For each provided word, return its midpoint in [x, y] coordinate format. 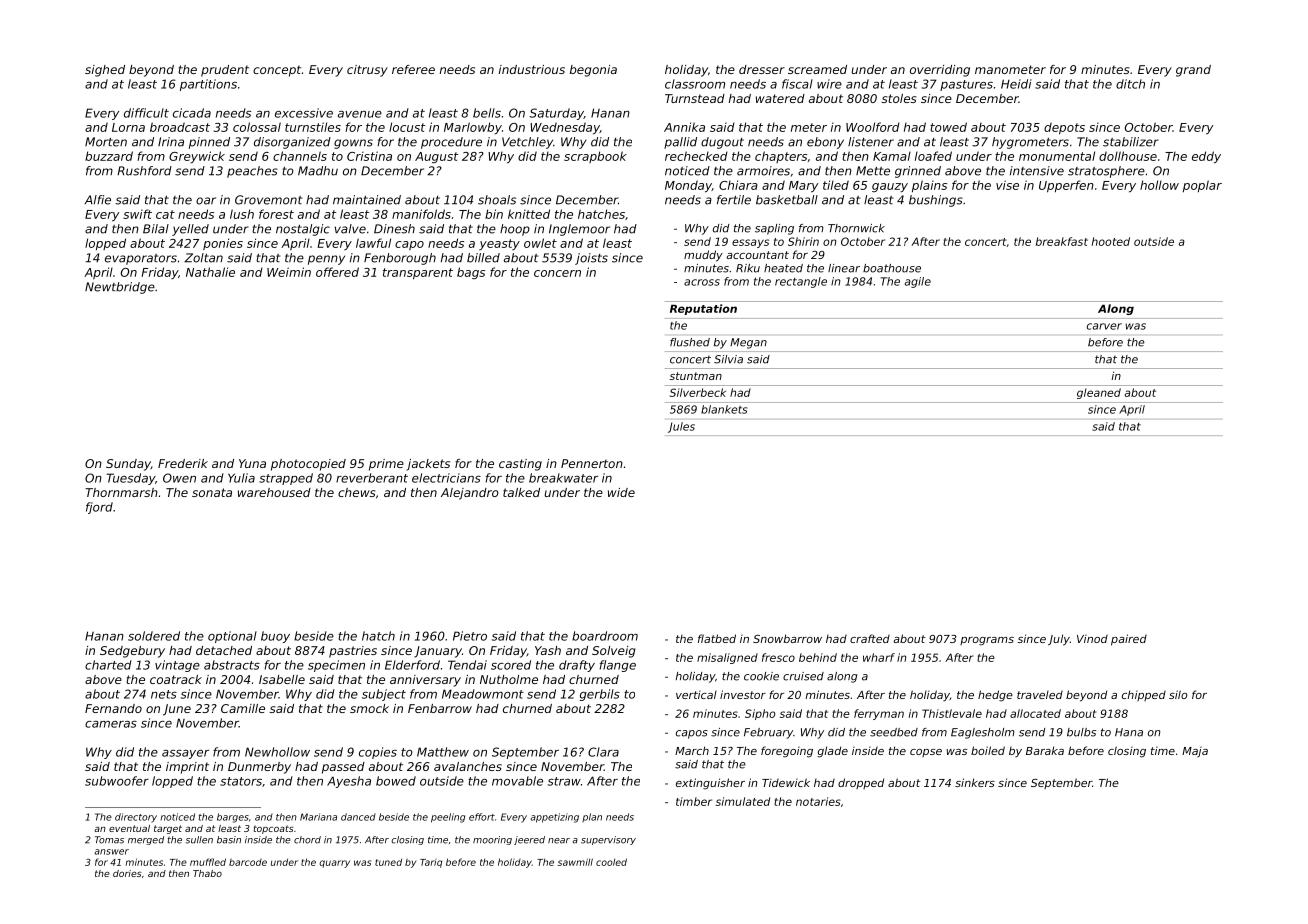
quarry [334, 864]
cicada [192, 113]
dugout [722, 143]
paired [1129, 640]
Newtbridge [120, 288]
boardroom [605, 636]
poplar [1202, 186]
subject [384, 695]
